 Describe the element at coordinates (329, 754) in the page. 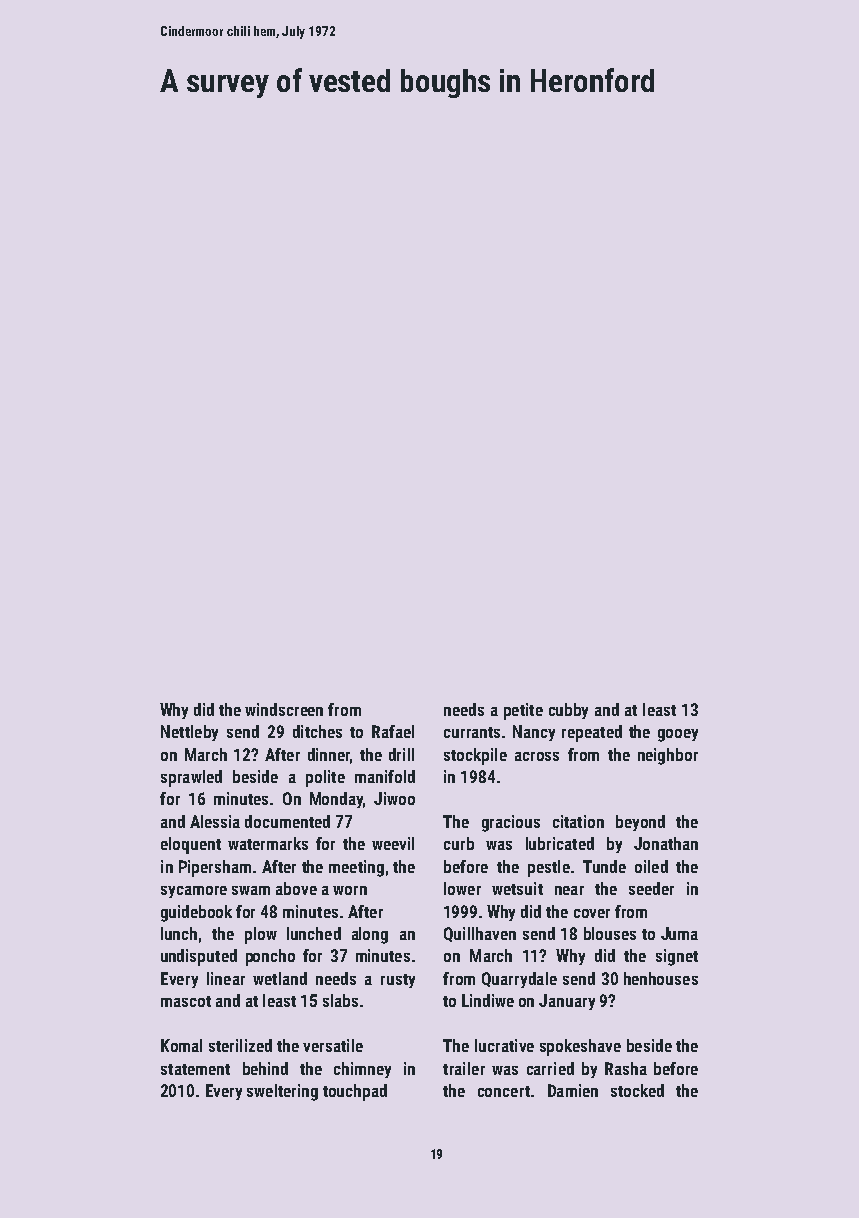

I see `dinner` at that location.
